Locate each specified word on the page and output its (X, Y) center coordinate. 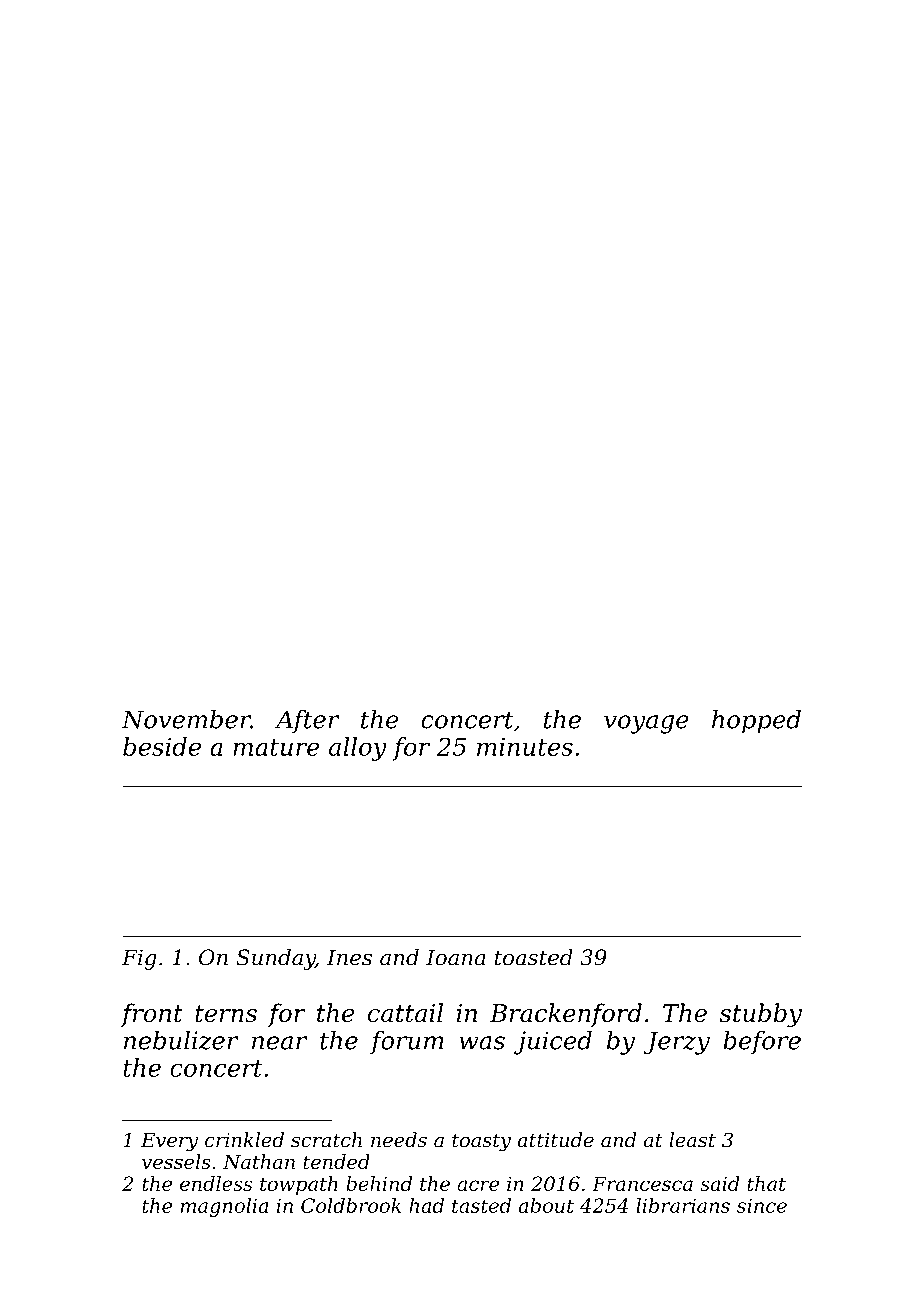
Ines (349, 957)
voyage (646, 724)
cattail (405, 1012)
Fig (139, 959)
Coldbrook (351, 1205)
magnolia (224, 1207)
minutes (525, 747)
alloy (358, 749)
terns (226, 1013)
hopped (756, 722)
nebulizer (181, 1040)
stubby (761, 1015)
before (762, 1042)
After (307, 721)
